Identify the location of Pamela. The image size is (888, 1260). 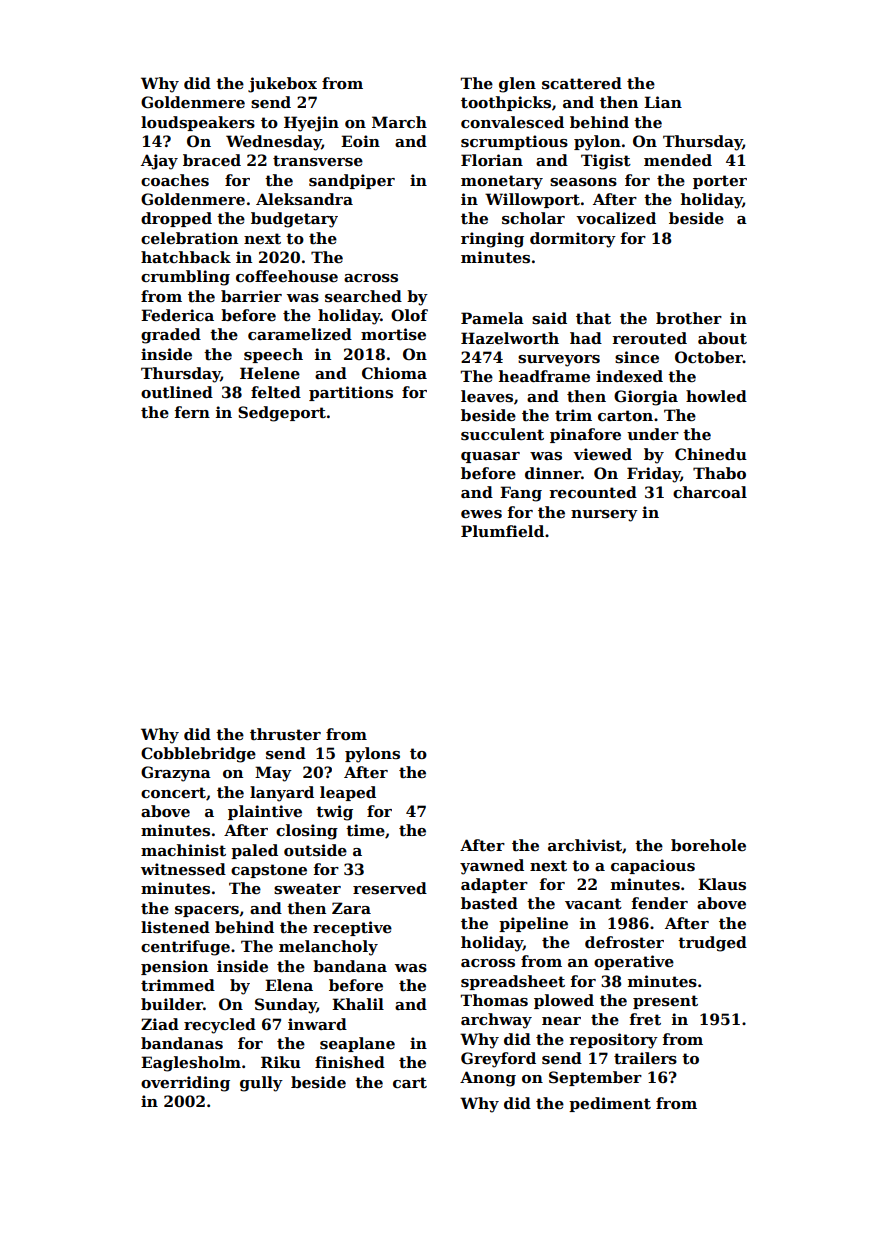
(492, 318).
